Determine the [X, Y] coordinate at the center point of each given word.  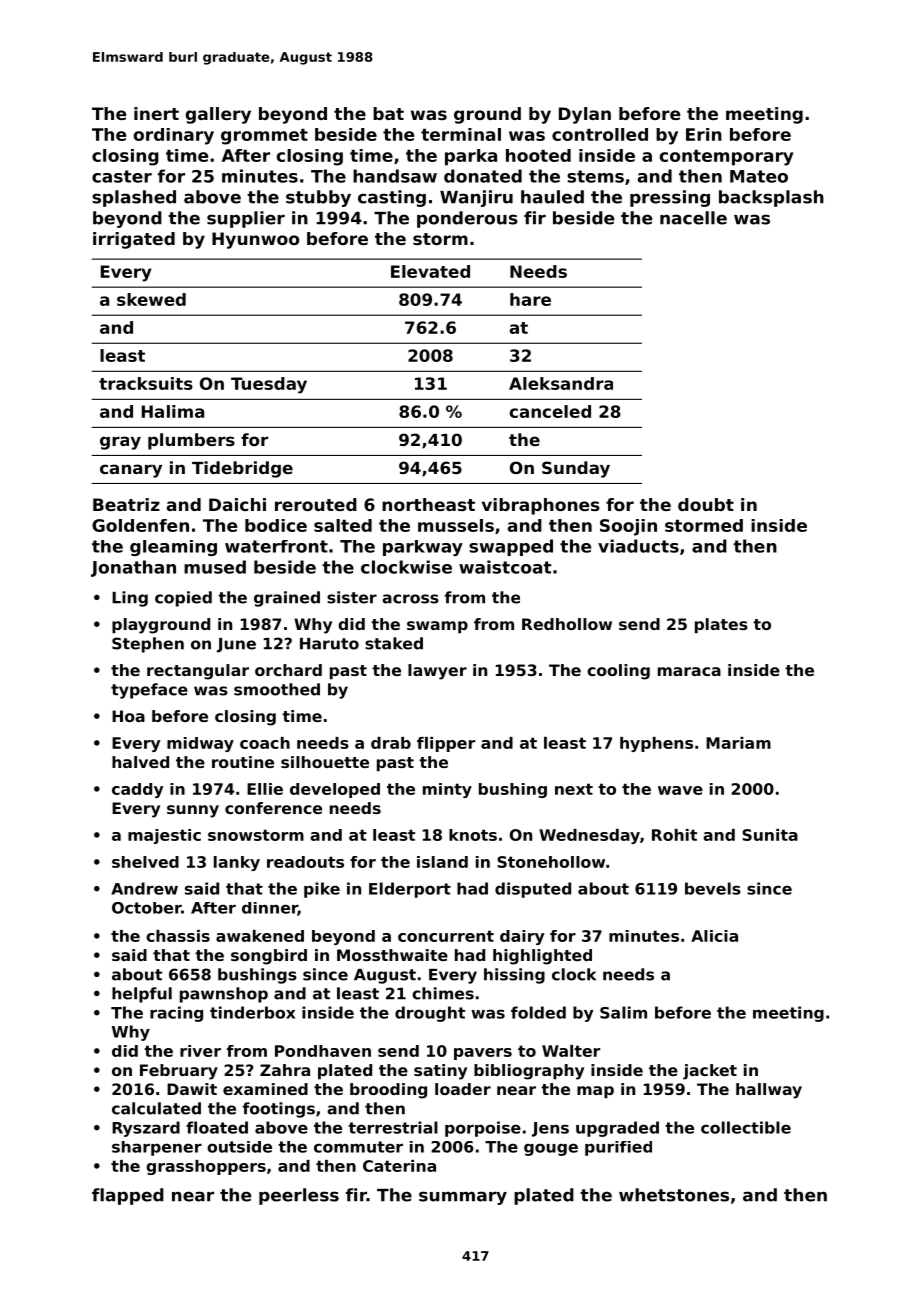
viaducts [638, 546]
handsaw [395, 176]
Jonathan [133, 568]
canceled [550, 411]
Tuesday [269, 385]
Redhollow [567, 624]
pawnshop [224, 995]
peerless [299, 1196]
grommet [264, 137]
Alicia [714, 936]
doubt [706, 504]
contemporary [727, 158]
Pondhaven [323, 1051]
